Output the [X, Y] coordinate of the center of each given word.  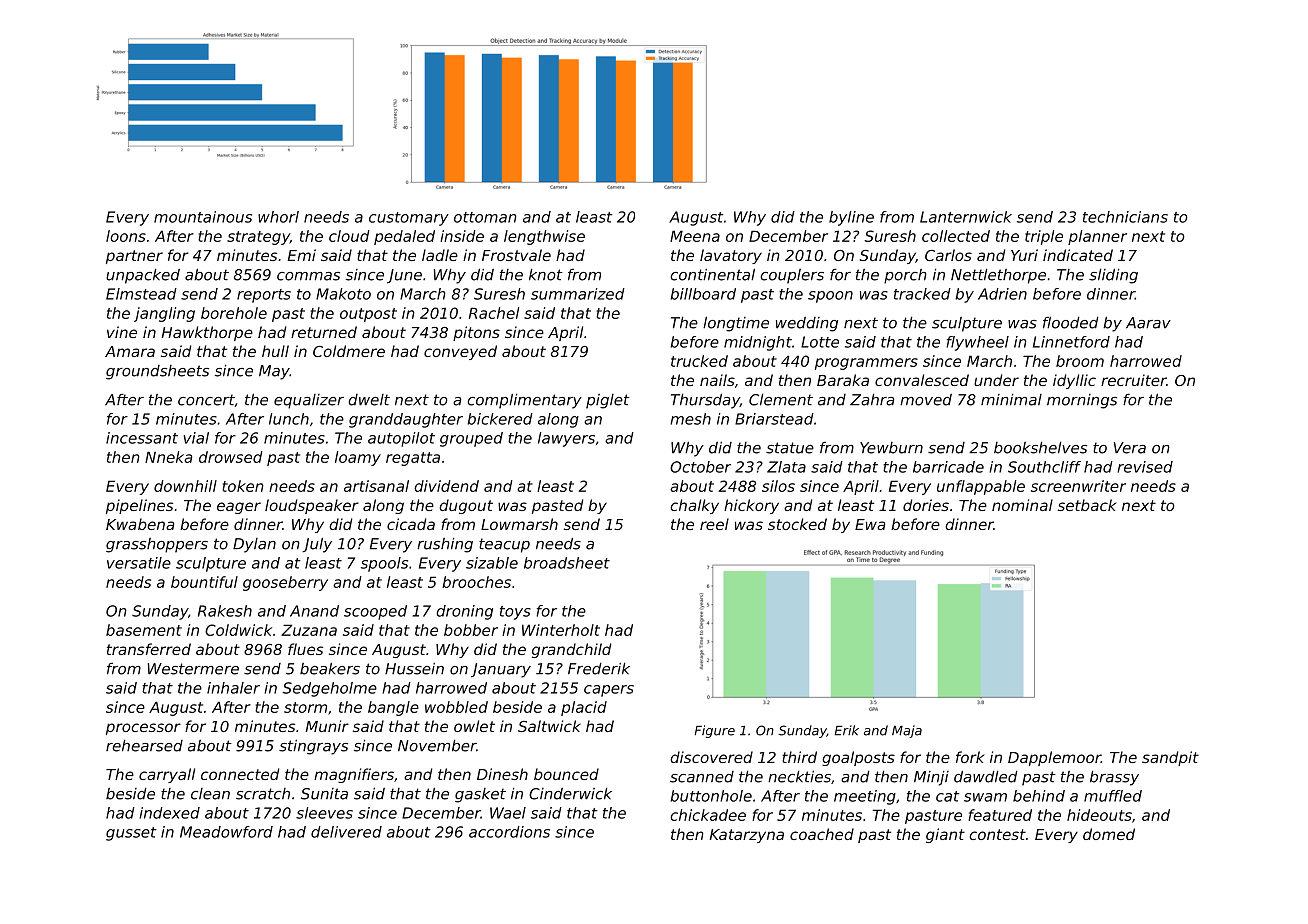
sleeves [324, 813]
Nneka [168, 457]
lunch [289, 419]
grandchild [571, 650]
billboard [703, 294]
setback [1087, 505]
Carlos [948, 255]
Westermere [193, 669]
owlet [474, 726]
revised [1145, 467]
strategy [258, 238]
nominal [1022, 505]
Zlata [786, 467]
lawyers [566, 439]
